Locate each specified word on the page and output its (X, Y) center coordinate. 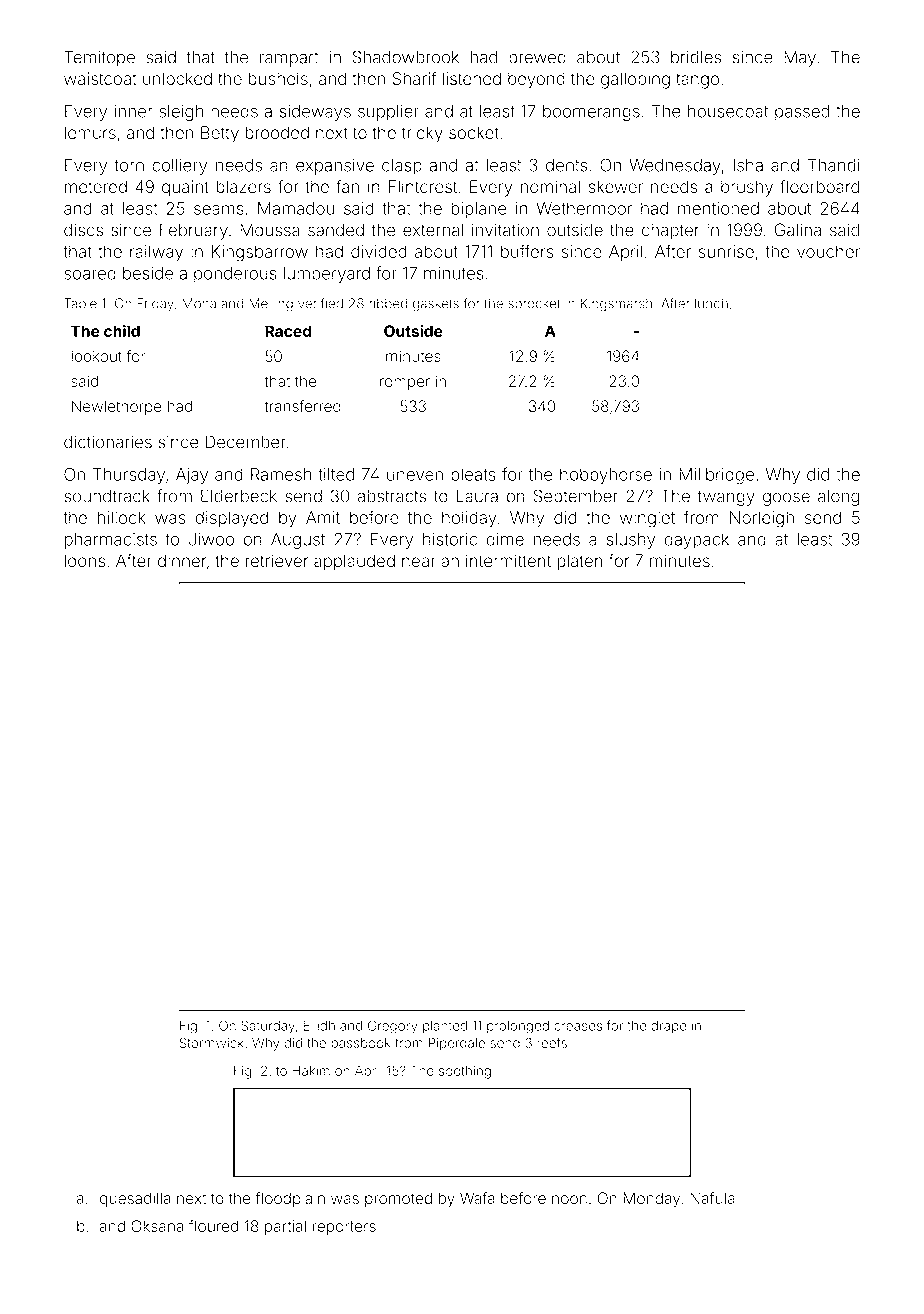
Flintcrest (423, 186)
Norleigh (762, 519)
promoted (398, 1199)
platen (580, 562)
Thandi (834, 165)
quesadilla (135, 1199)
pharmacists (111, 541)
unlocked (177, 78)
